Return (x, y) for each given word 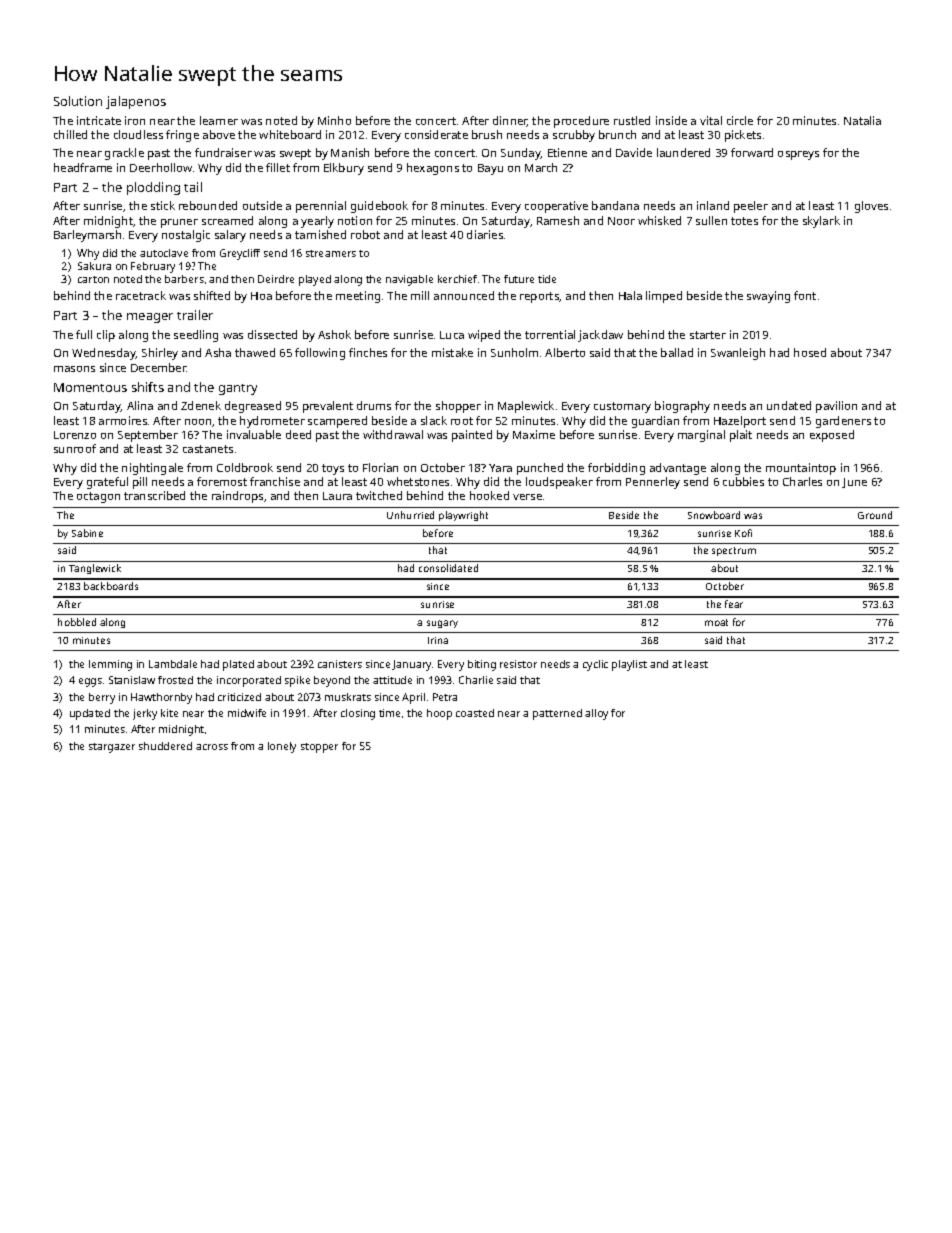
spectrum (734, 551)
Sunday (521, 154)
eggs (90, 682)
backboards (111, 586)
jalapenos (136, 102)
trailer (195, 315)
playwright (463, 516)
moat (716, 622)
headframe (83, 167)
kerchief (457, 279)
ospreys (798, 155)
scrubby (574, 136)
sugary (442, 624)
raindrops (237, 497)
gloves (871, 207)
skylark (821, 222)
